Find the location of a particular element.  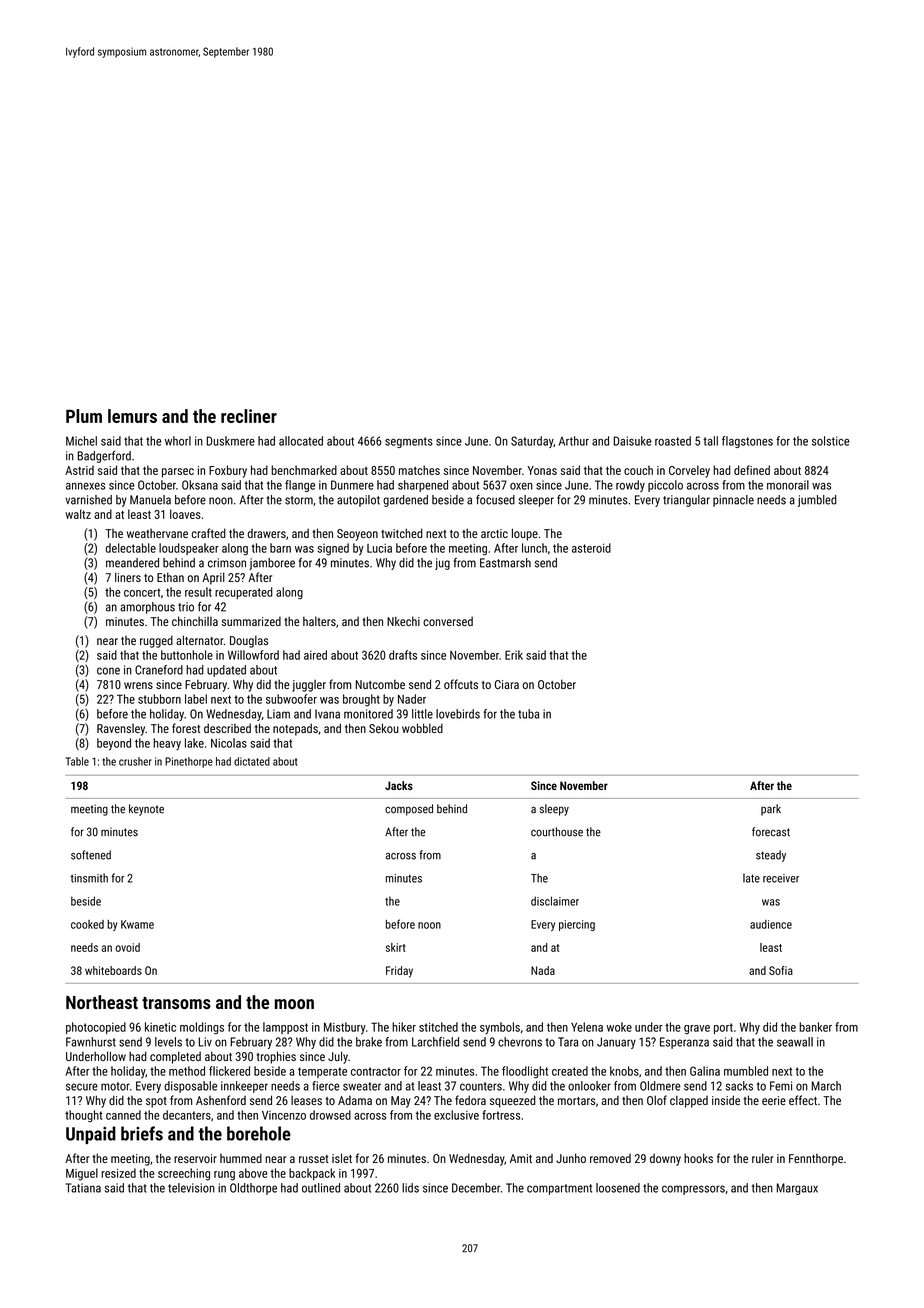

lake is located at coordinates (194, 743).
